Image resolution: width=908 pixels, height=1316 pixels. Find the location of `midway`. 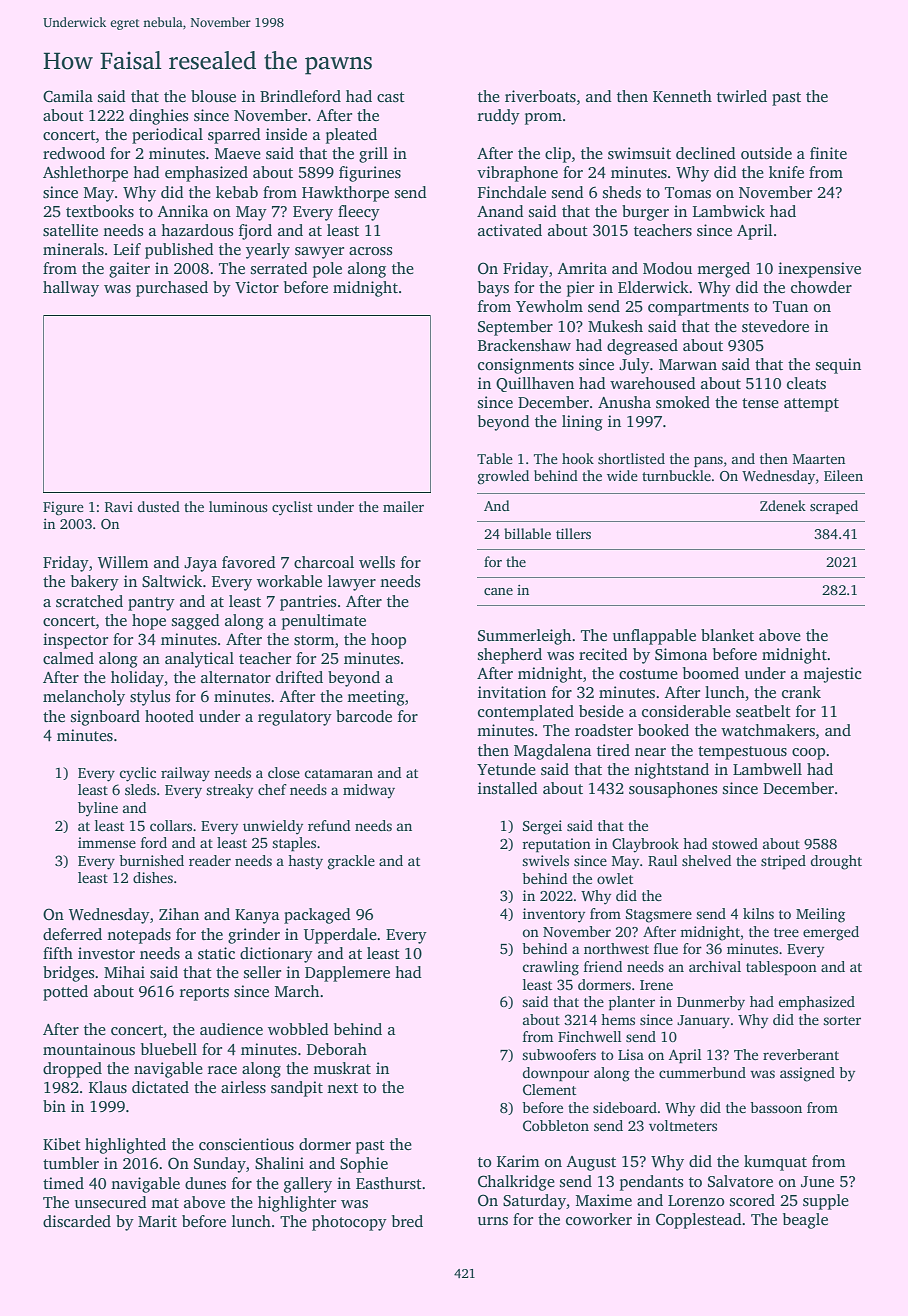

midway is located at coordinates (369, 791).
